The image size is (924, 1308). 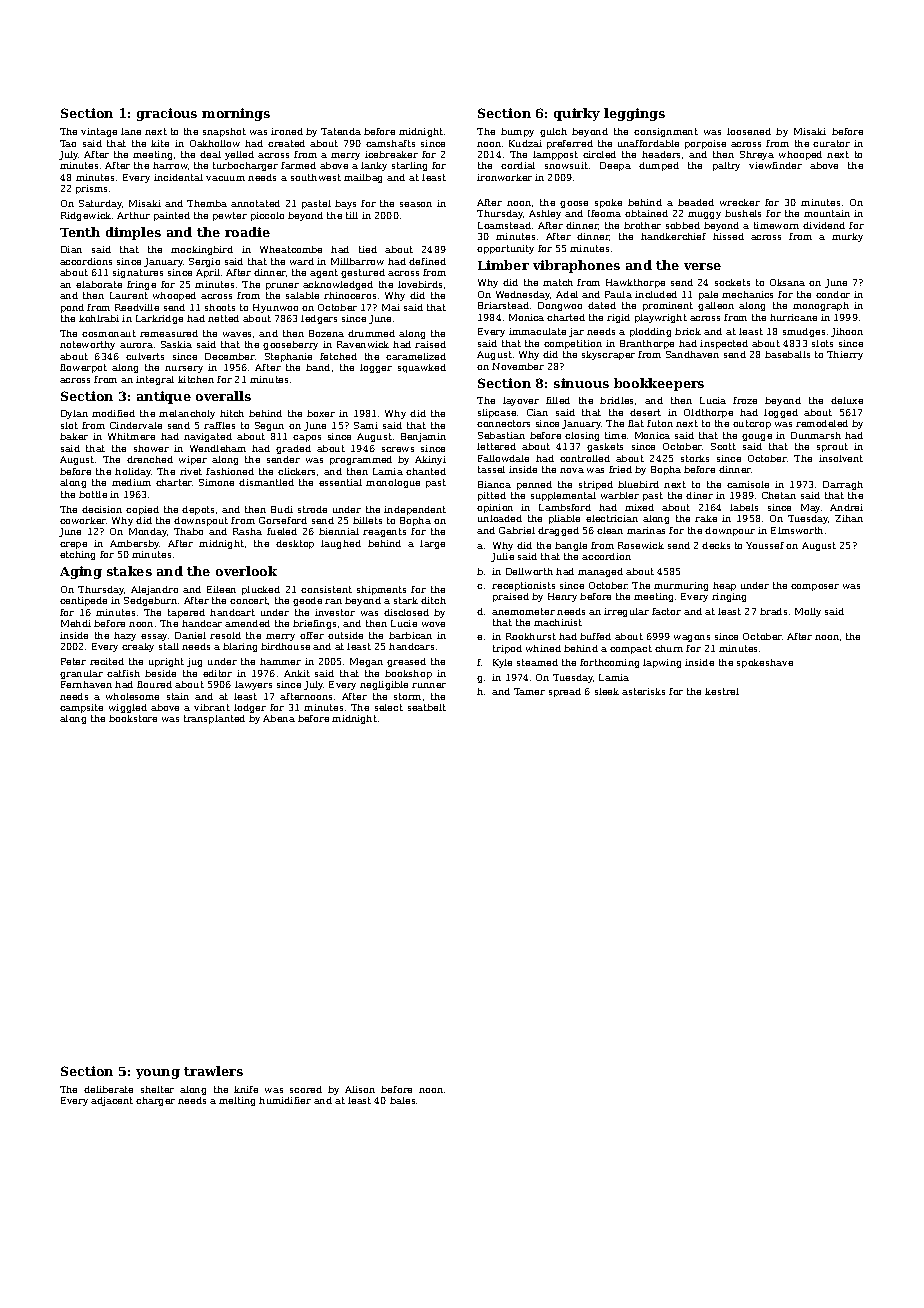 I want to click on curator, so click(x=831, y=143).
